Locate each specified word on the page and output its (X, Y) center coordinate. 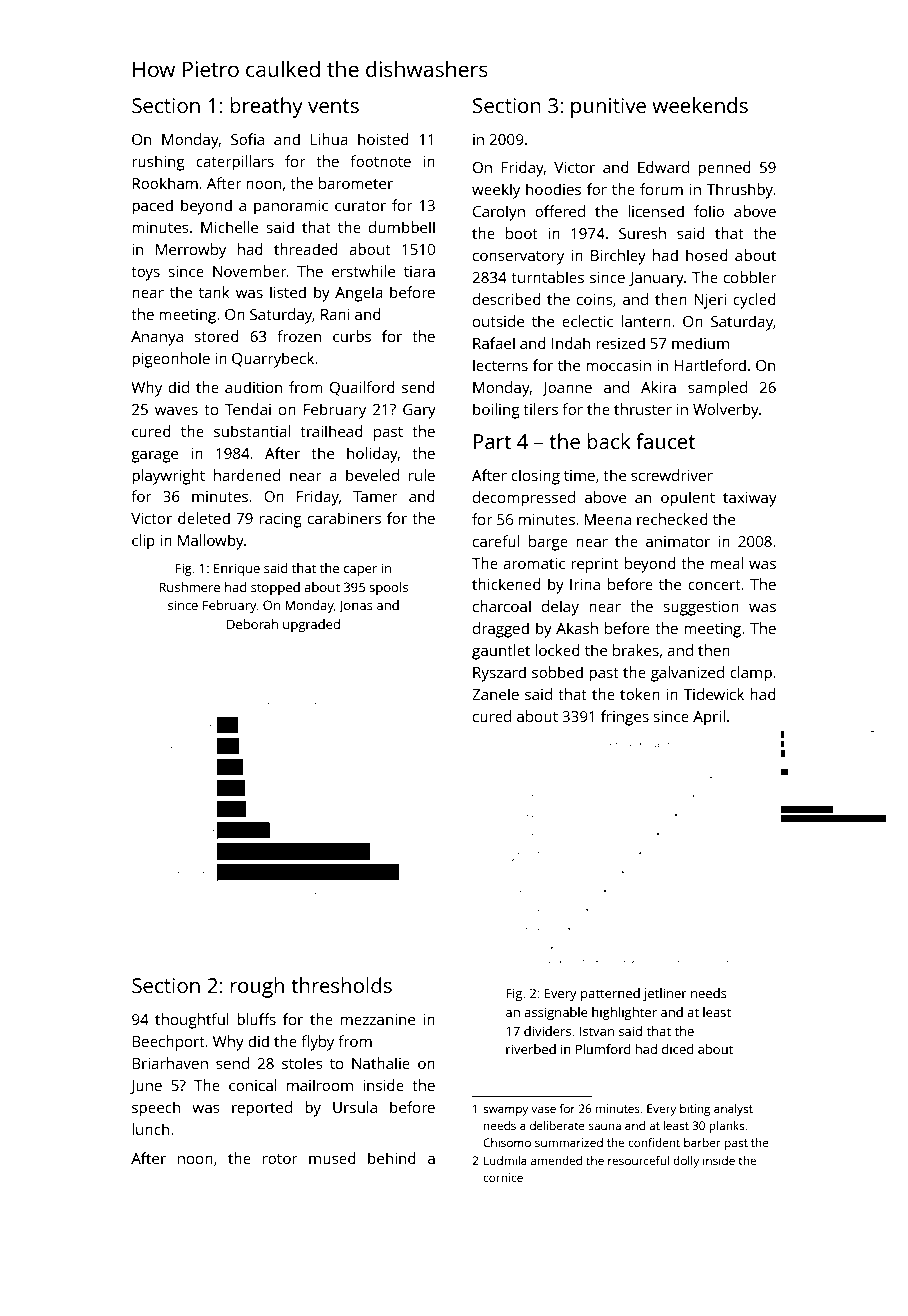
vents (333, 106)
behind (392, 1158)
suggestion (701, 608)
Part (492, 441)
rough (257, 987)
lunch (150, 1129)
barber (702, 1142)
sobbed (557, 672)
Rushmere (189, 587)
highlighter (624, 1013)
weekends (700, 105)
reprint (595, 565)
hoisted (383, 139)
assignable (556, 1013)
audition (253, 387)
